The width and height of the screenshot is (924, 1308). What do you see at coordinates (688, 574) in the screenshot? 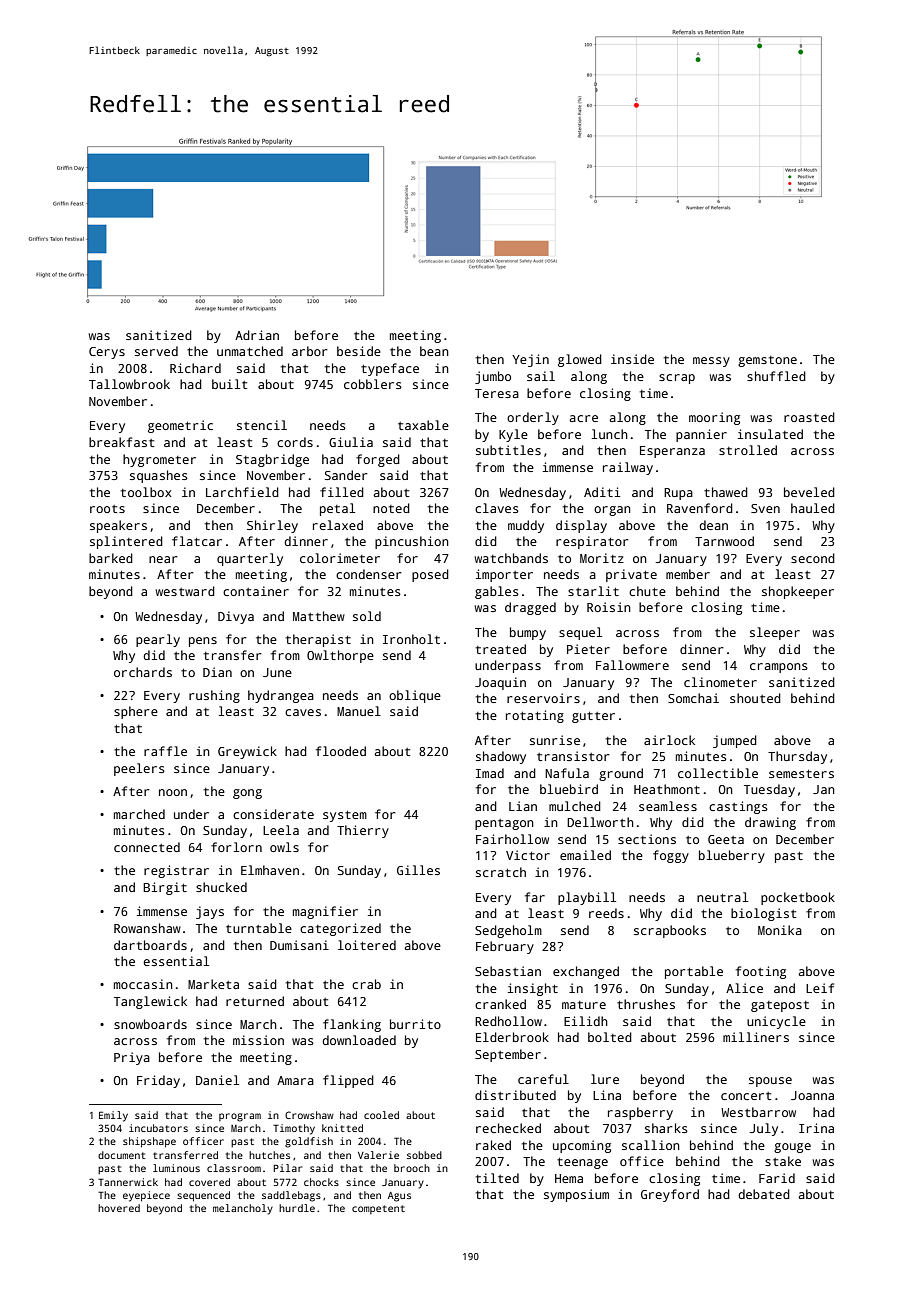
I see `member` at bounding box center [688, 574].
